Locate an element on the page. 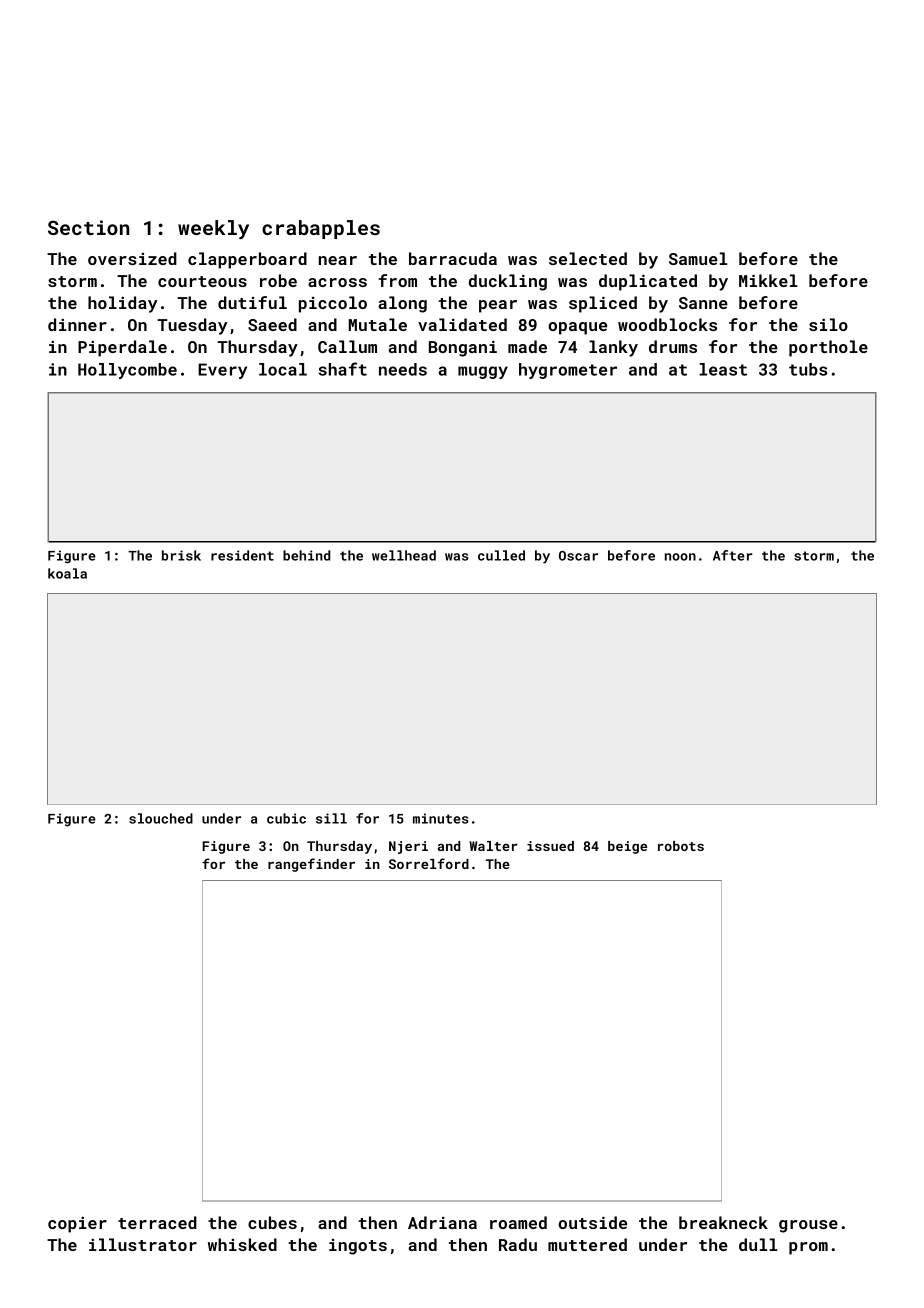  Section is located at coordinates (88, 227).
